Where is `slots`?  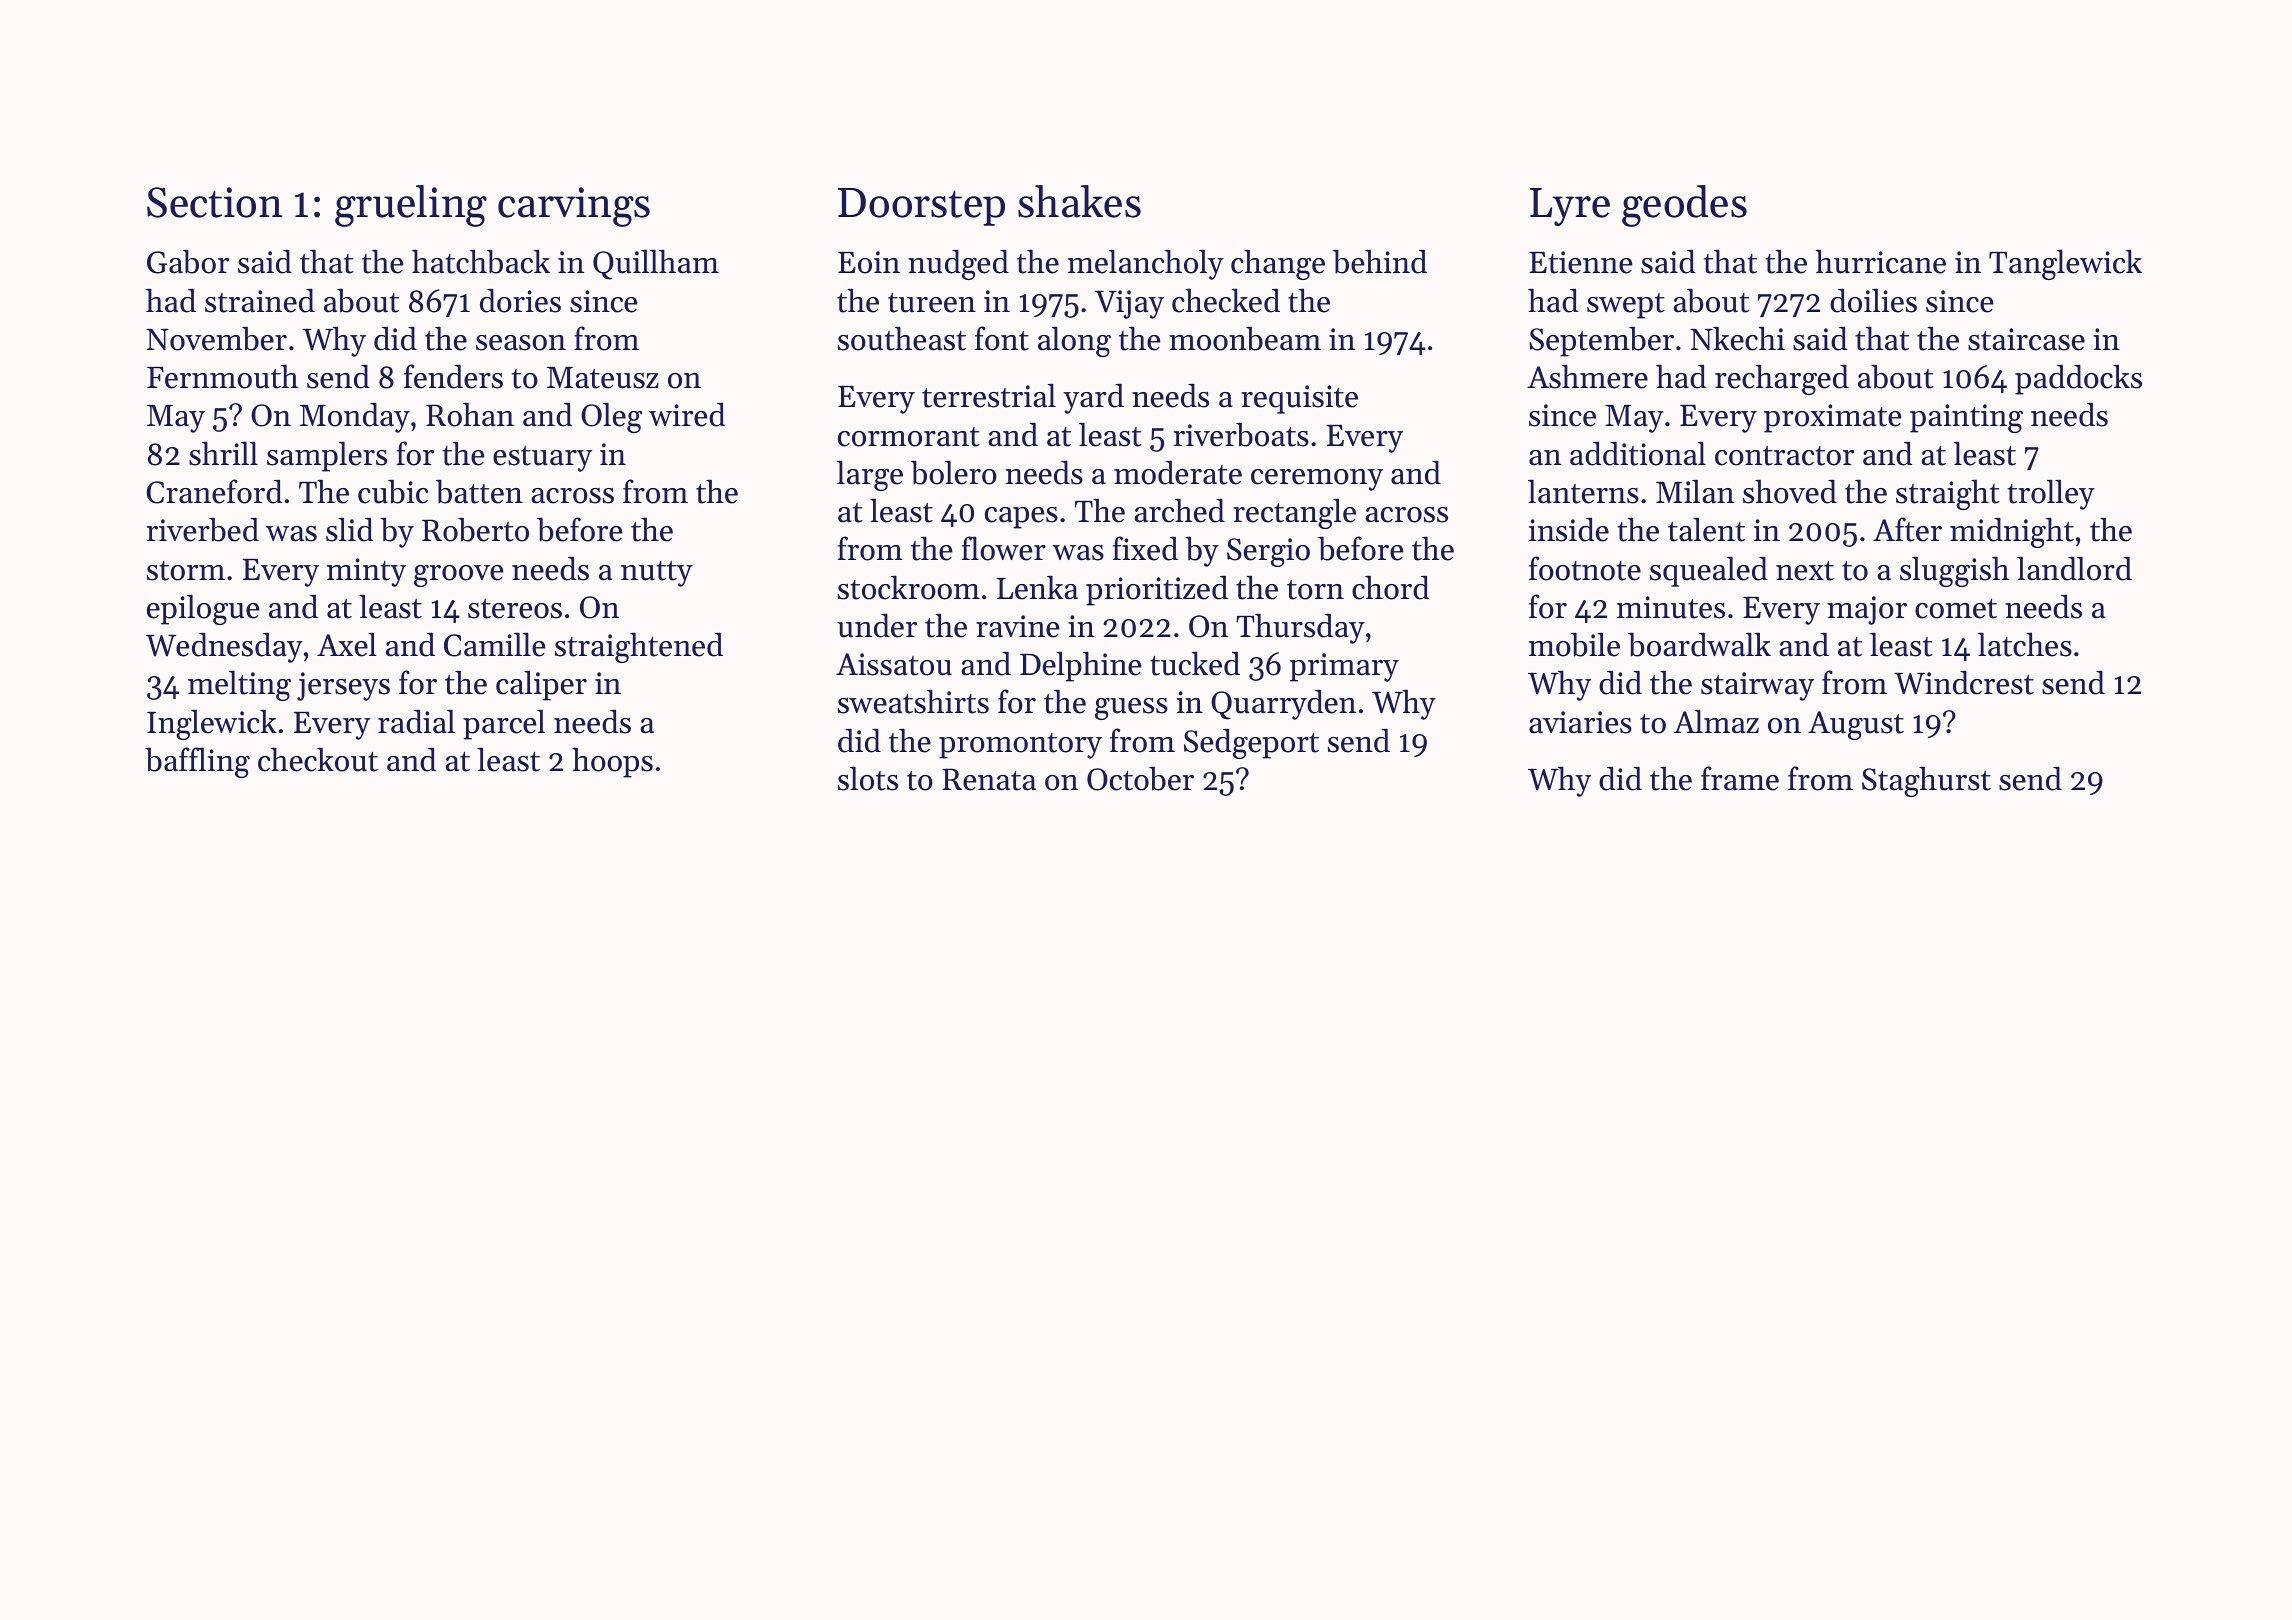 slots is located at coordinates (868, 778).
